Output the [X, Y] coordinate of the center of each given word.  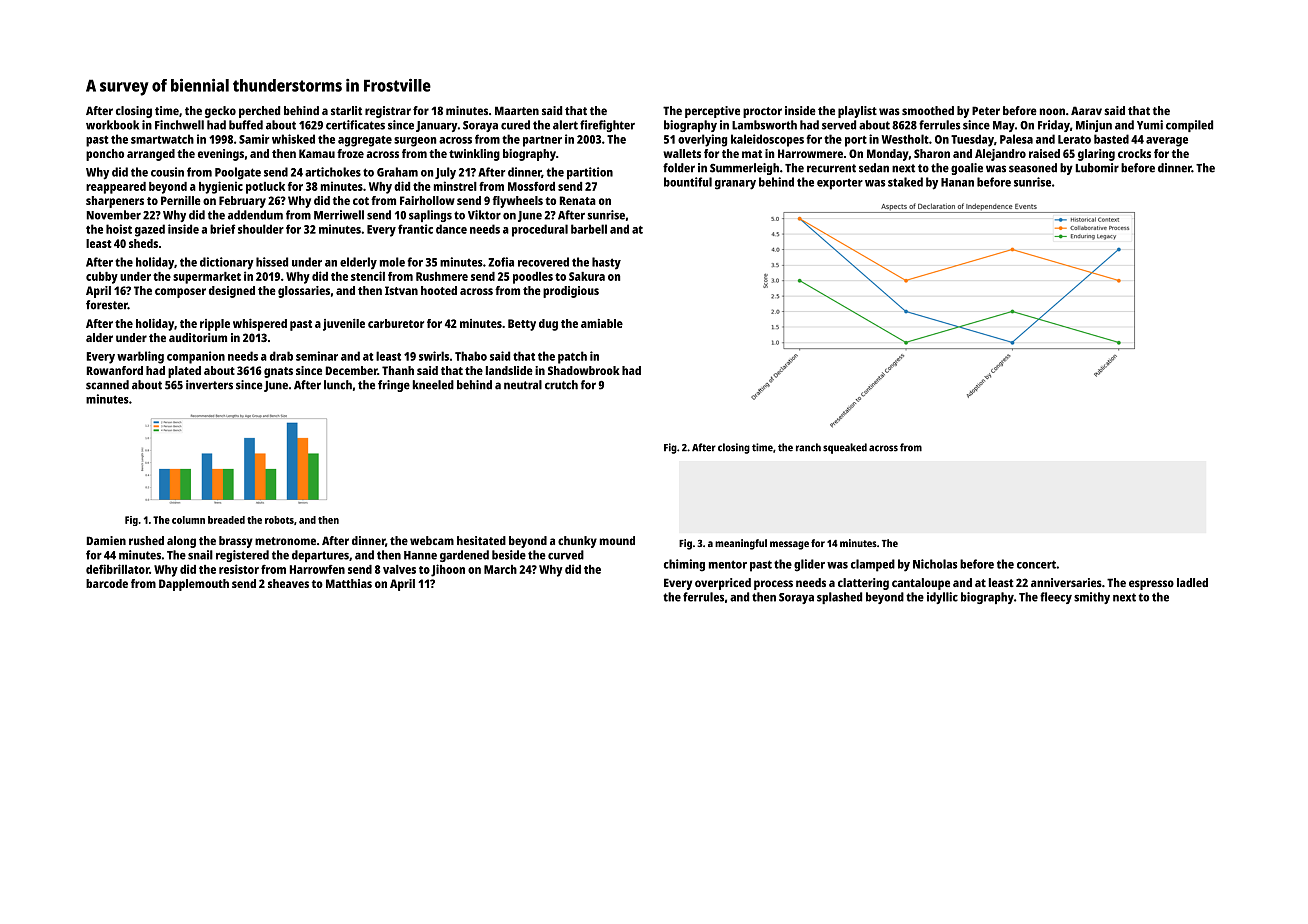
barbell [589, 229]
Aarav [1086, 110]
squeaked [845, 448]
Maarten [517, 110]
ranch [808, 447]
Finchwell [179, 125]
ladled [1192, 582]
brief [222, 229]
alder [99, 337]
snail [200, 555]
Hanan [957, 182]
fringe [394, 386]
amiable [602, 323]
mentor [728, 564]
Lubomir [1097, 168]
